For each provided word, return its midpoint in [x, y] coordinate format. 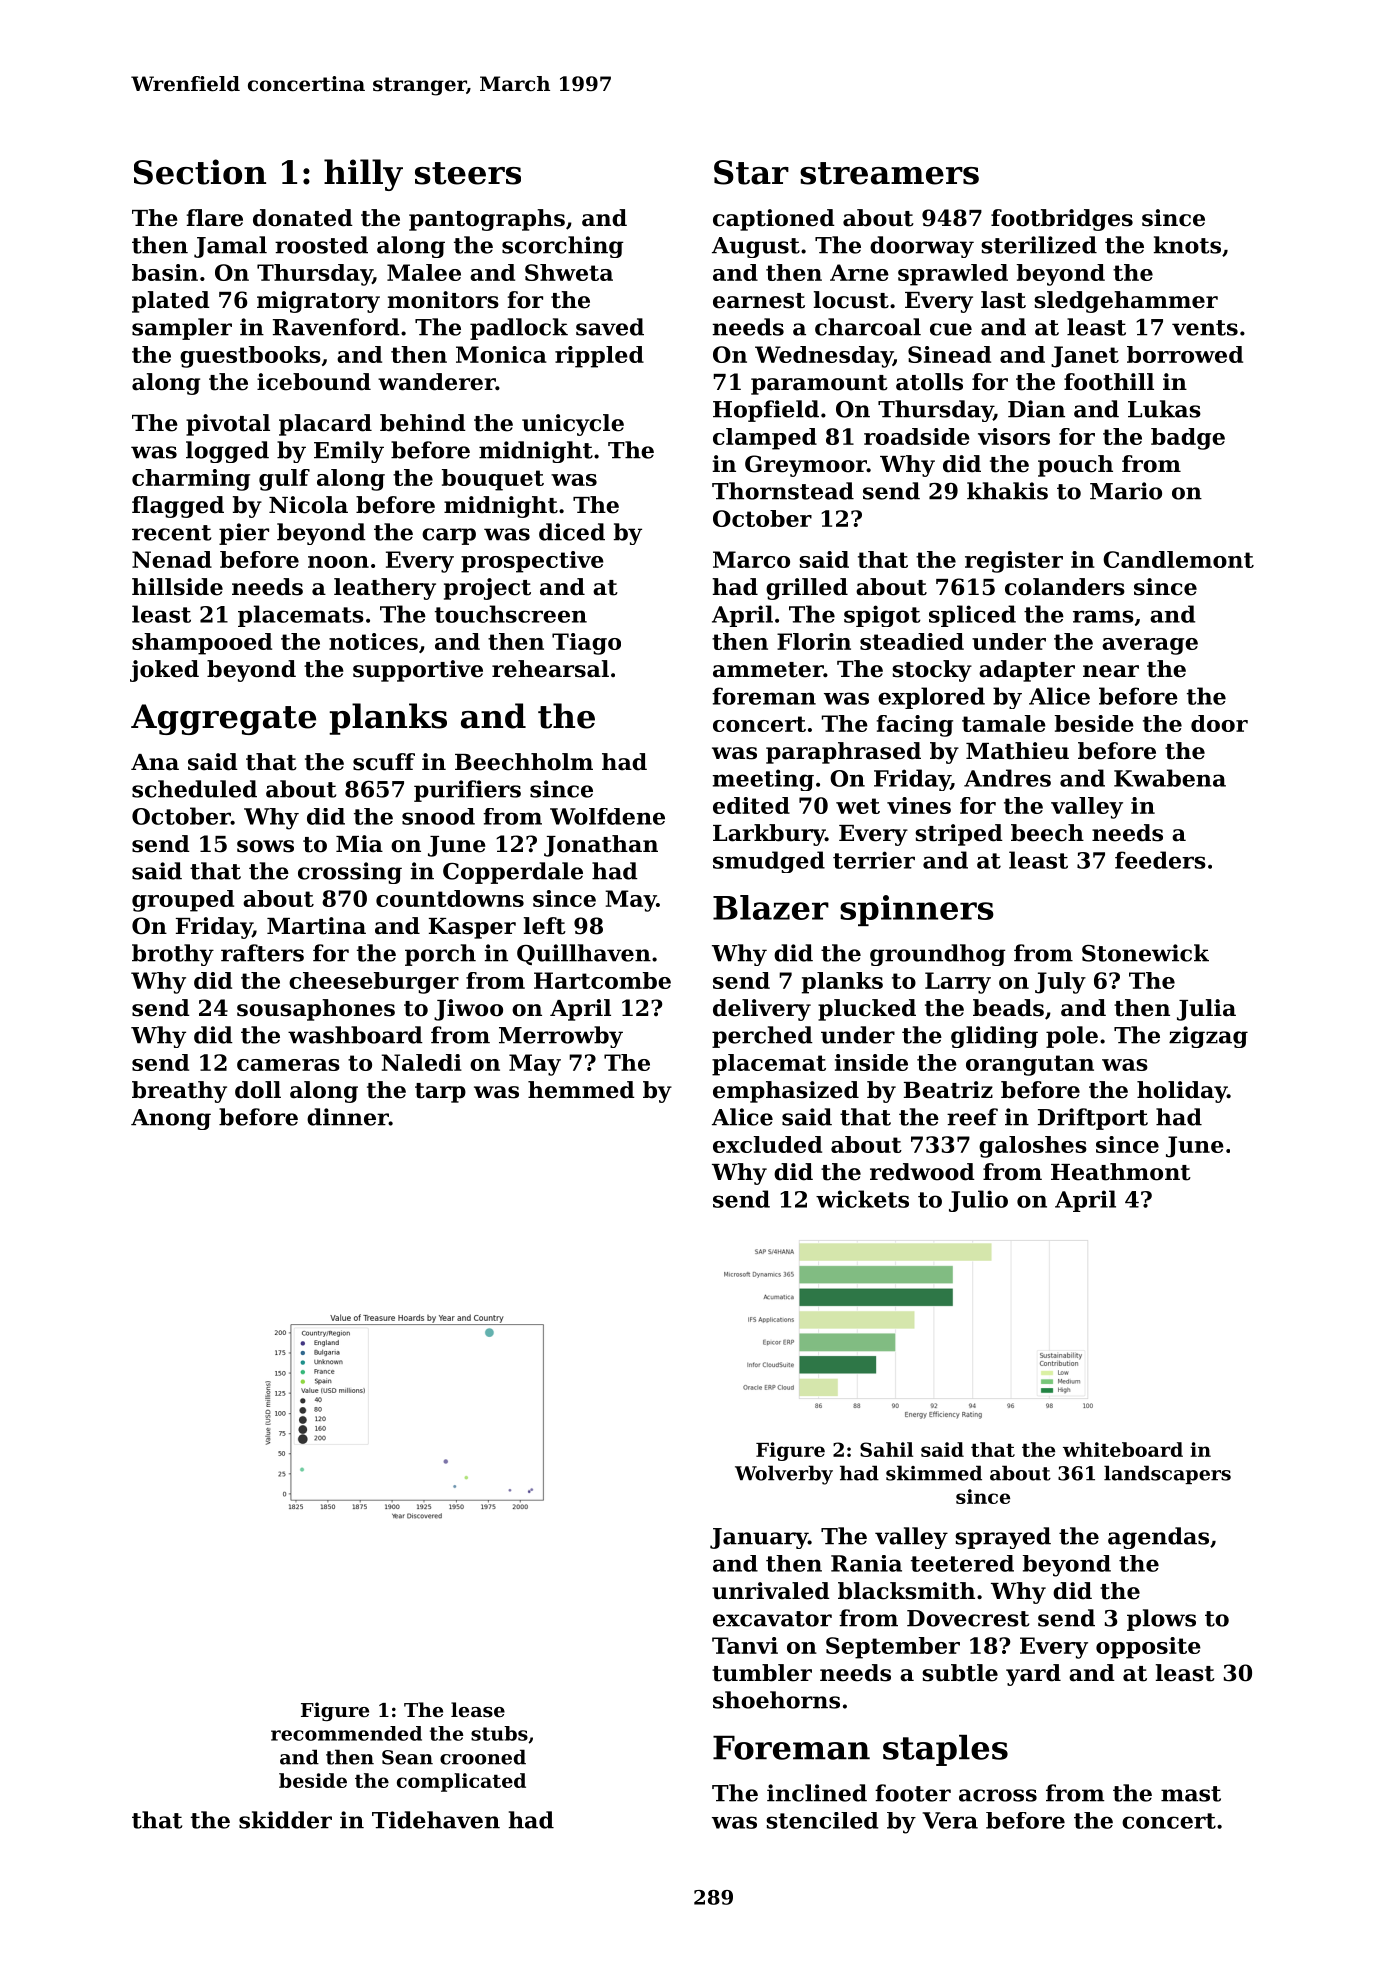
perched [762, 1037]
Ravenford [336, 327]
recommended [346, 1733]
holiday [1182, 1092]
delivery [762, 1010]
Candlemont [1178, 559]
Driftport [1093, 1119]
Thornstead [783, 491]
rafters [262, 953]
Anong [171, 1119]
